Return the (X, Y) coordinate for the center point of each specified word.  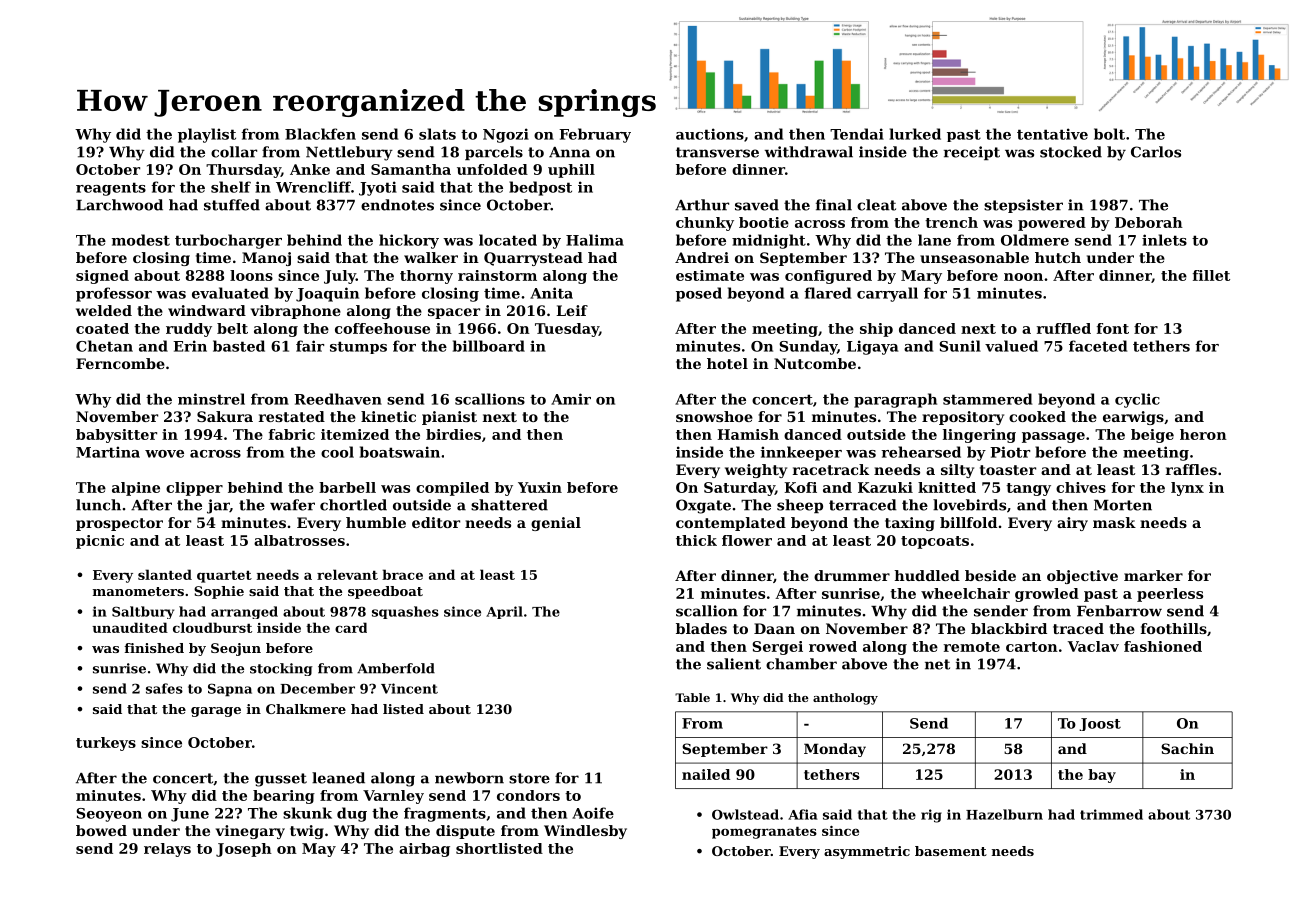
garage (216, 712)
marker (1153, 575)
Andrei (702, 257)
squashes (405, 612)
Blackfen (320, 134)
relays (167, 850)
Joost (1100, 724)
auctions (710, 134)
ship (876, 330)
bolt (1109, 134)
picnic (100, 542)
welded (104, 310)
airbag (424, 850)
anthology (845, 699)
